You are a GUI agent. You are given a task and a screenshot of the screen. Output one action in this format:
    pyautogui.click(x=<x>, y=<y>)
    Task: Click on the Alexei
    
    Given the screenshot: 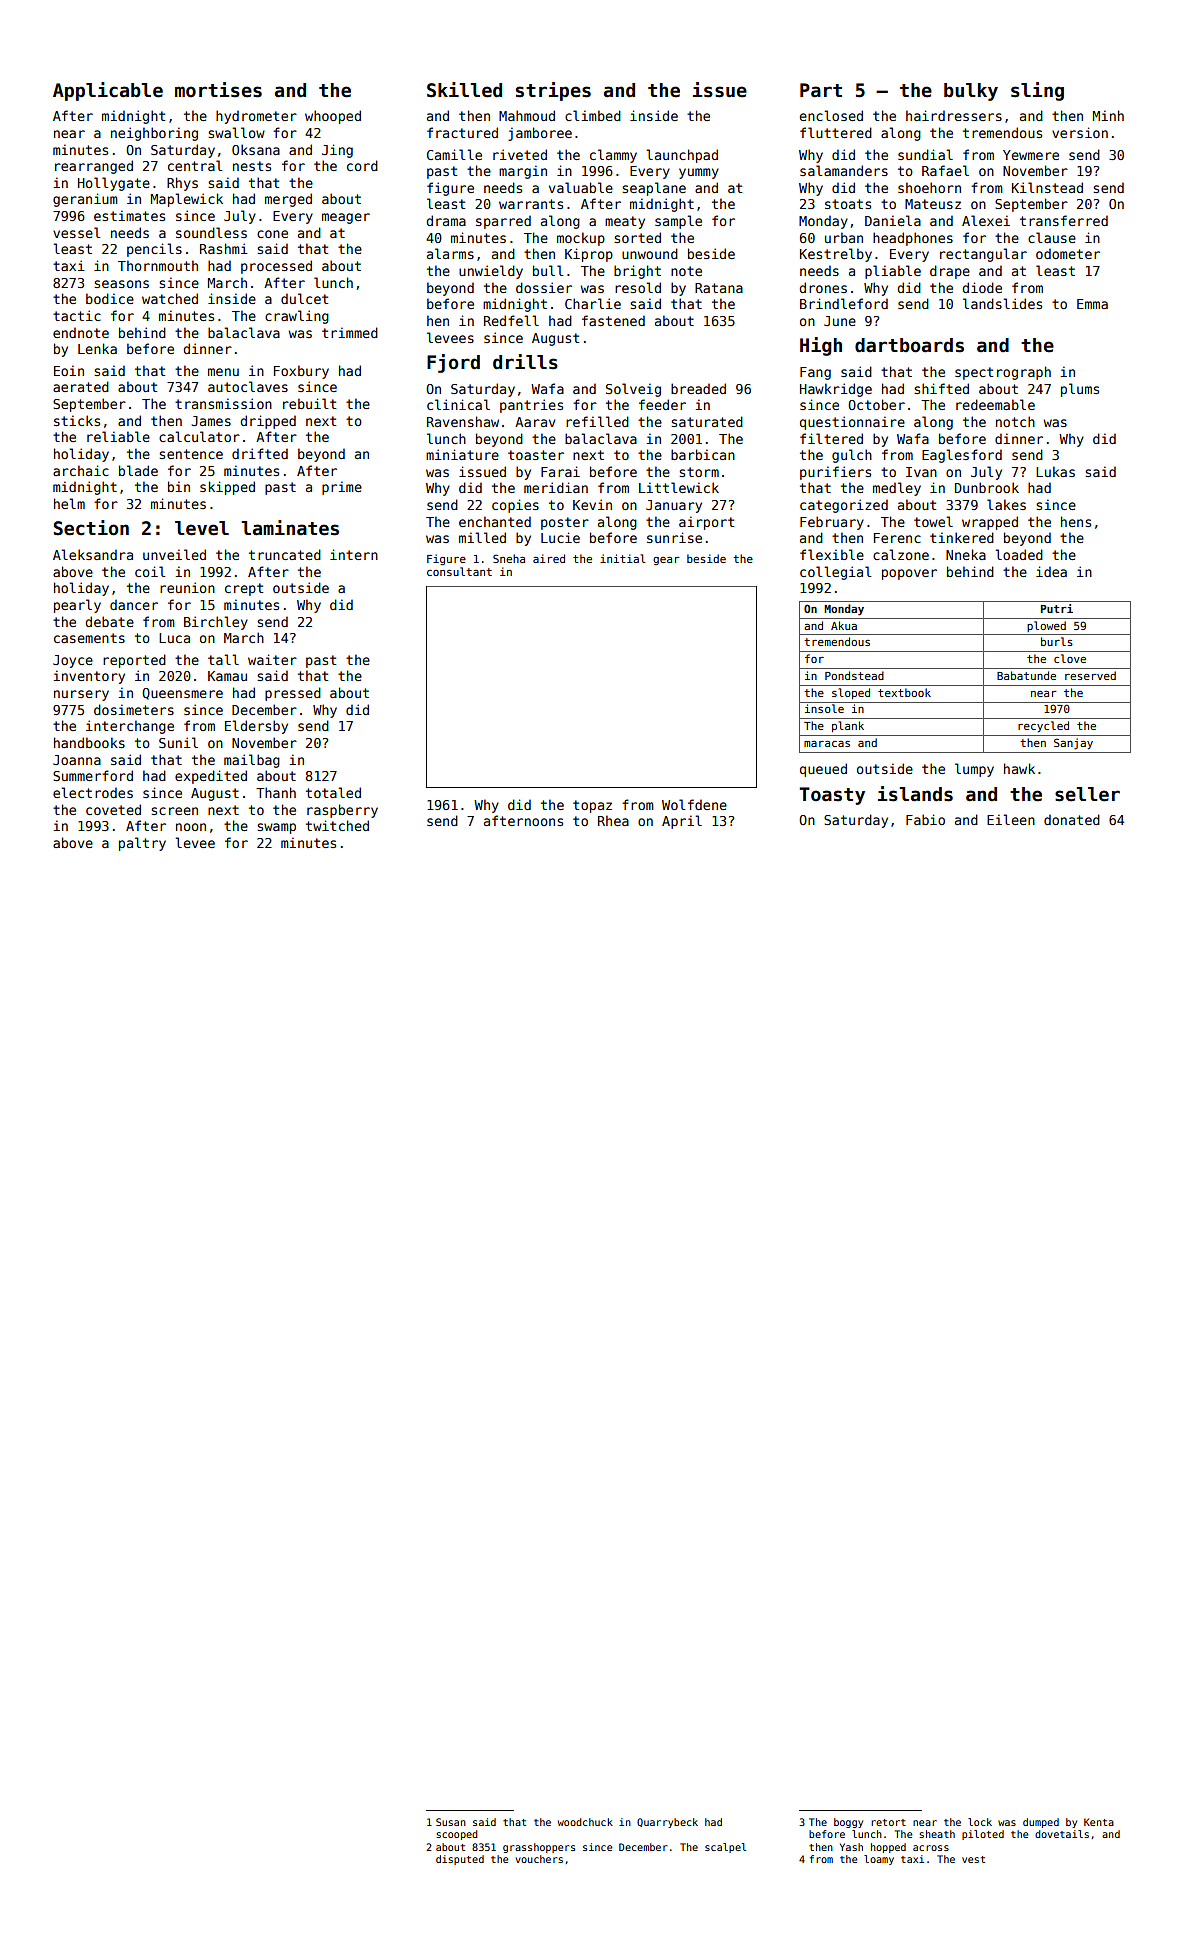 What is the action you would take?
    pyautogui.click(x=986, y=220)
